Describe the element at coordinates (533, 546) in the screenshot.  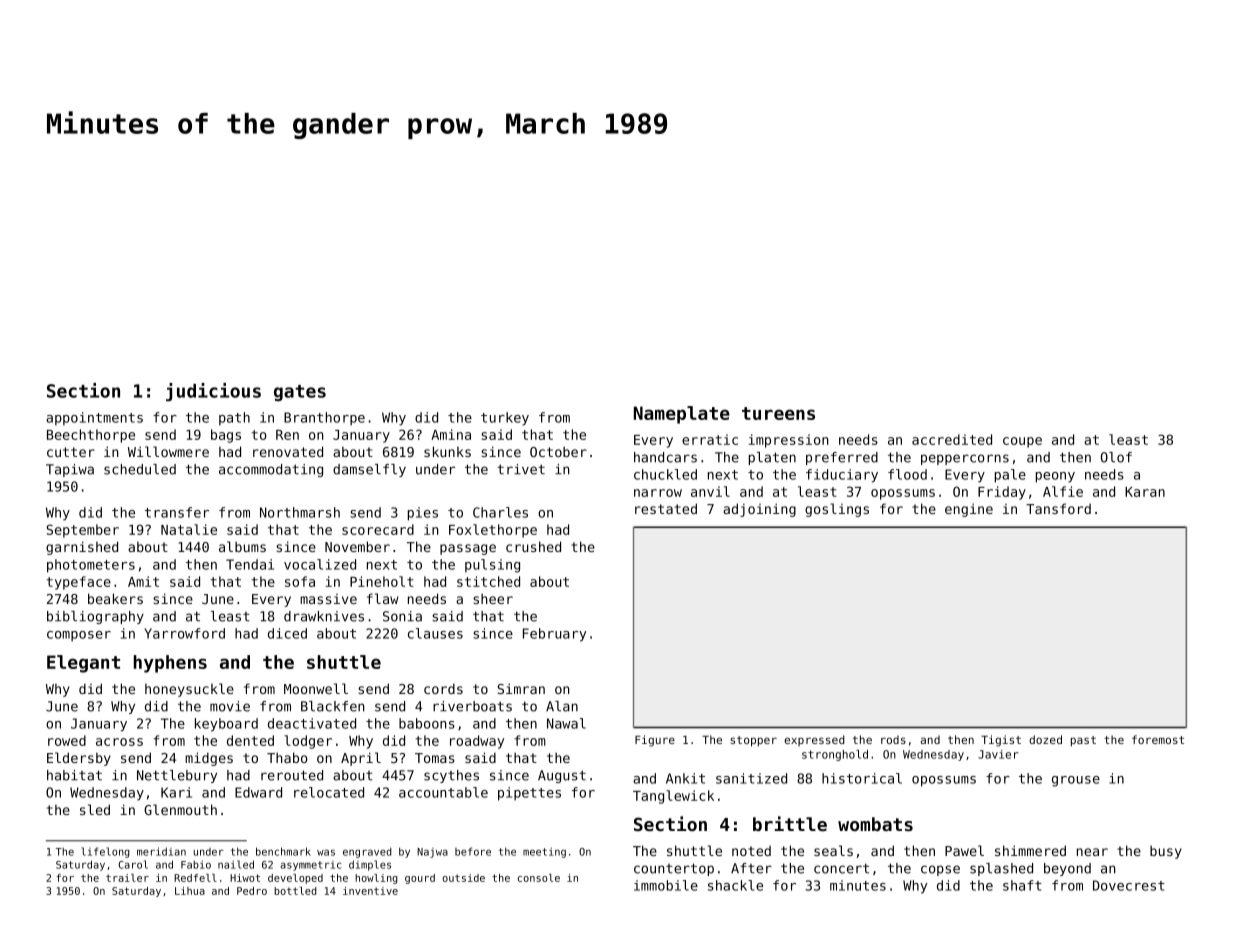
I see `crushed` at that location.
